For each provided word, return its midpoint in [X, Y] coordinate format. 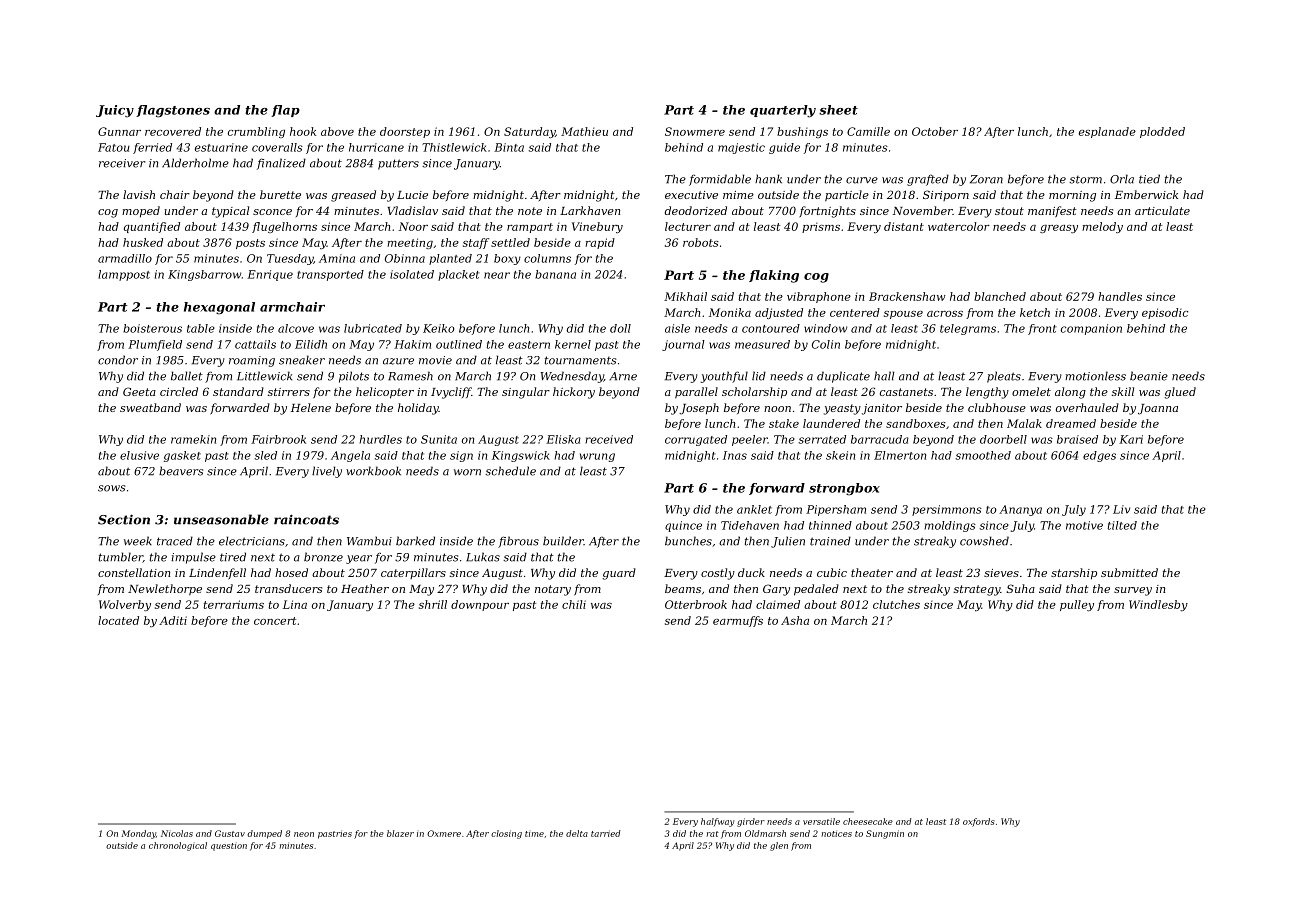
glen [779, 846]
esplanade [1107, 132]
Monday [138, 834]
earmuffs [738, 621]
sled [266, 455]
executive [691, 195]
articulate [1162, 210]
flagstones [173, 111]
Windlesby [1158, 605]
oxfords [979, 822]
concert [275, 621]
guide [784, 148]
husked [143, 242]
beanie [1149, 376]
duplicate [843, 377]
